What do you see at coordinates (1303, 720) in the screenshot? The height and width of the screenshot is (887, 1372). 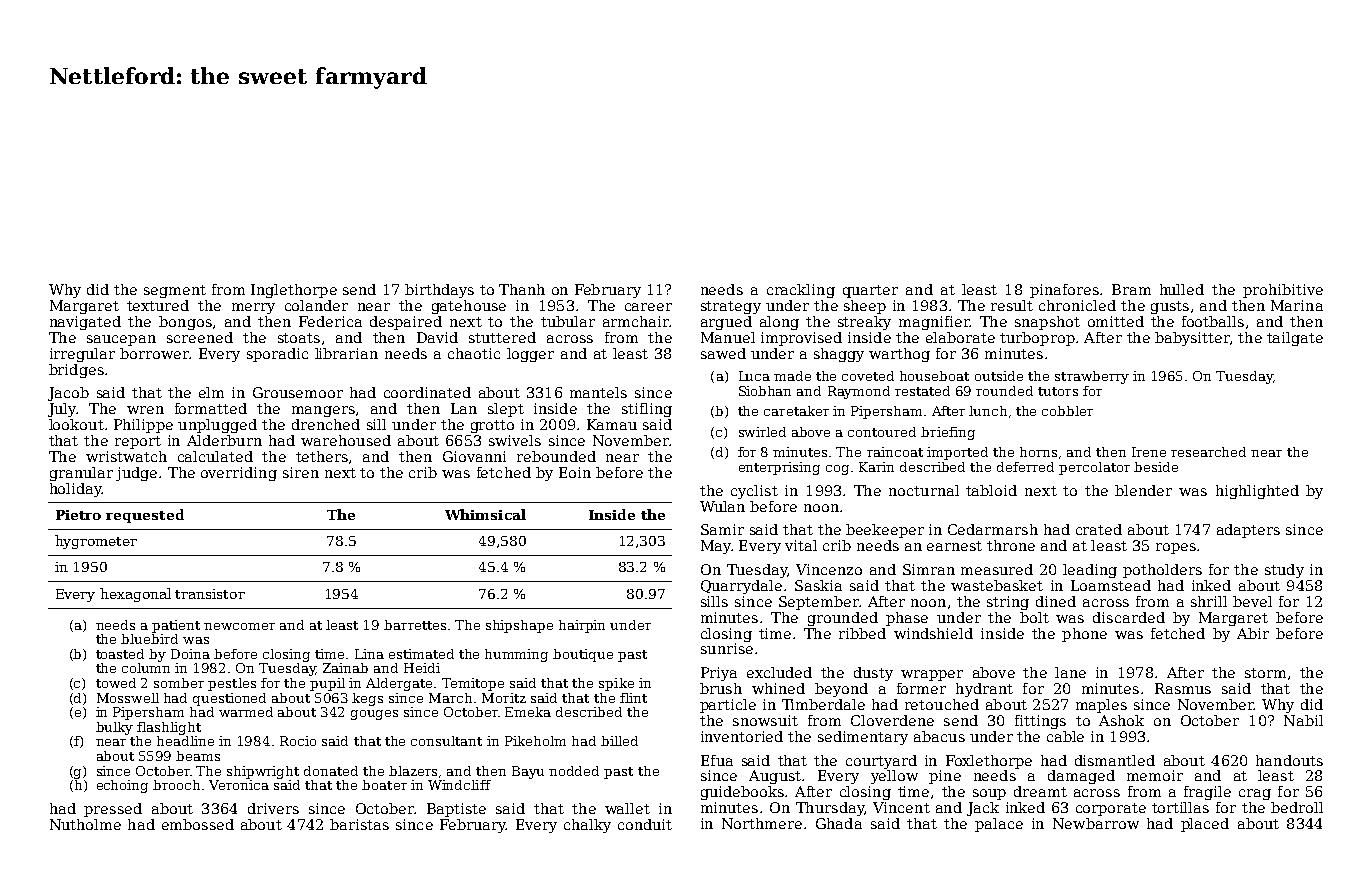 I see `Nabil` at bounding box center [1303, 720].
